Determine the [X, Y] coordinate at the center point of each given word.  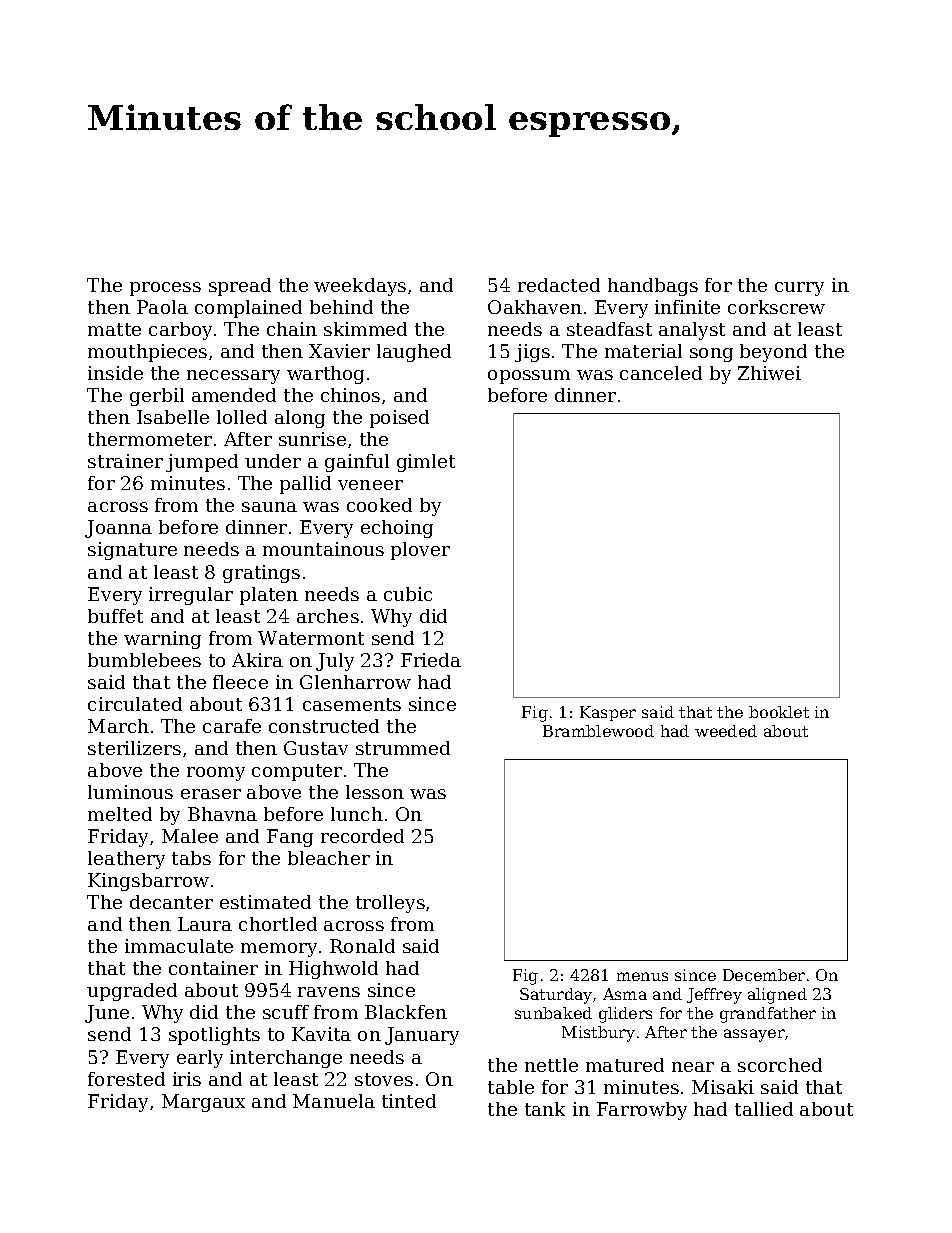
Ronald [362, 946]
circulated [135, 704]
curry [799, 289]
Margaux [203, 1103]
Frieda [431, 660]
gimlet [426, 463]
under [273, 461]
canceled [661, 373]
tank [545, 1109]
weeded [726, 731]
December [764, 975]
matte [114, 329]
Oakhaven [535, 307]
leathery [126, 860]
